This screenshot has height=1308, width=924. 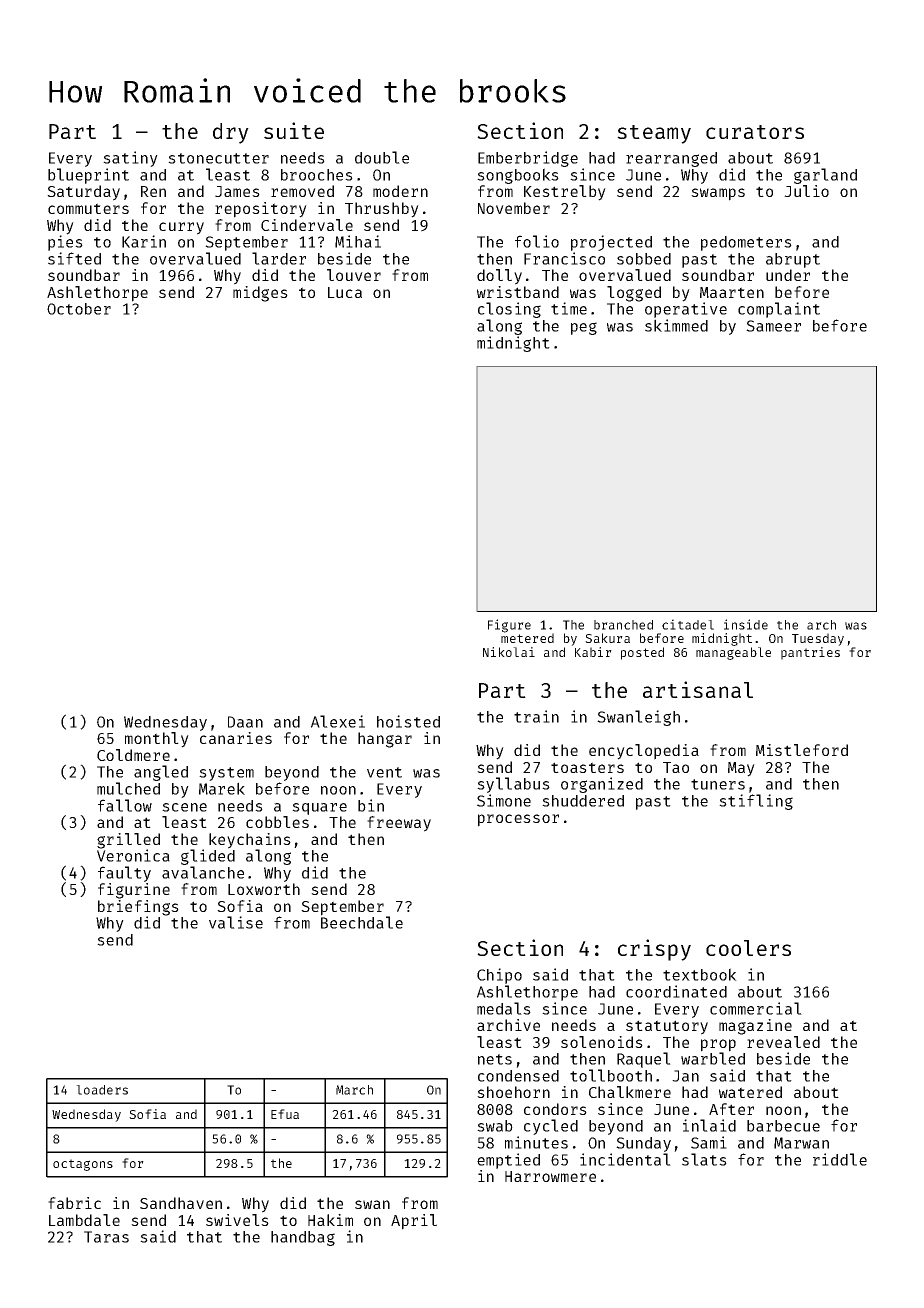 I want to click on Figure, so click(x=509, y=626).
